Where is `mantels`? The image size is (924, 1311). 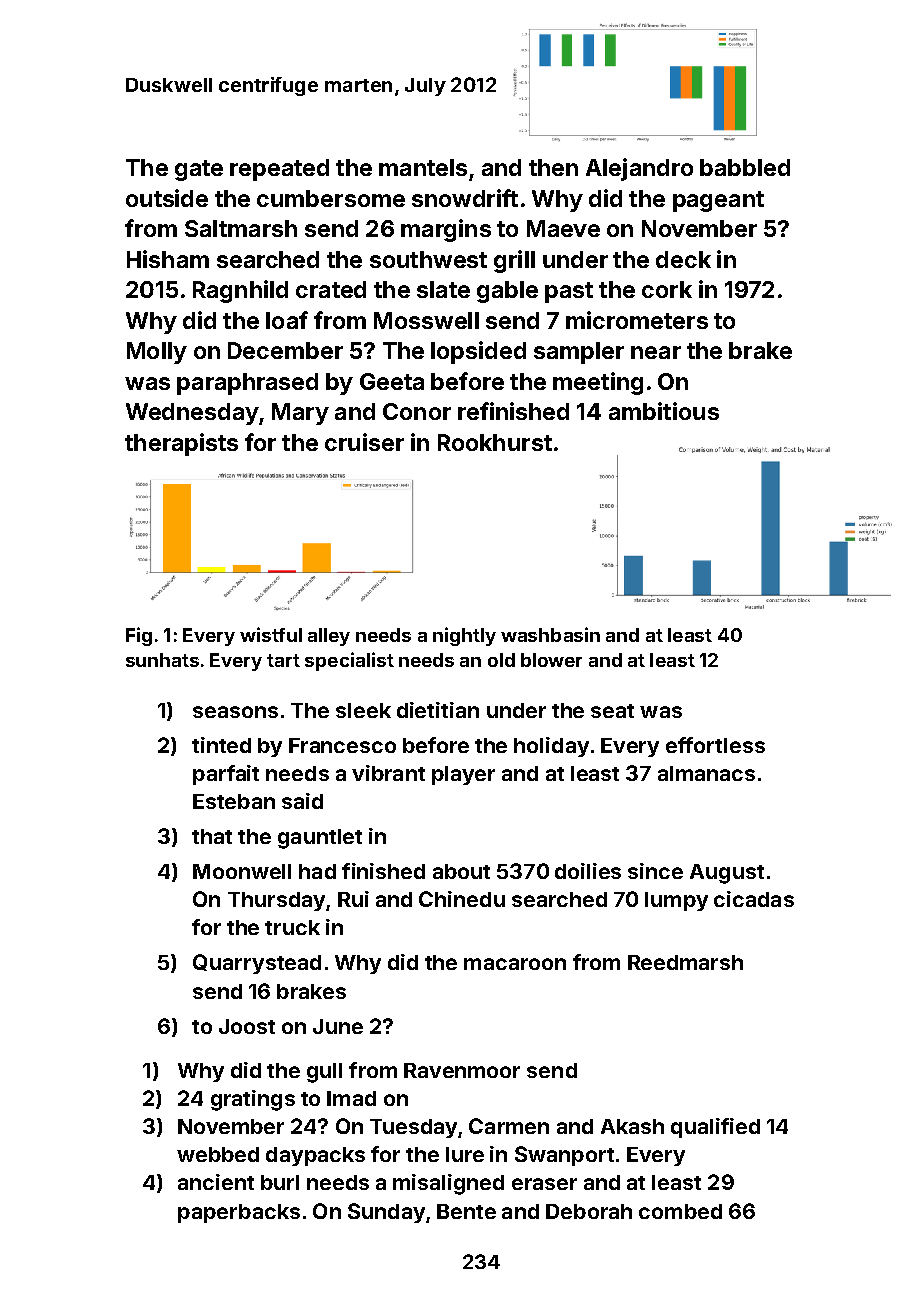 mantels is located at coordinates (423, 167).
